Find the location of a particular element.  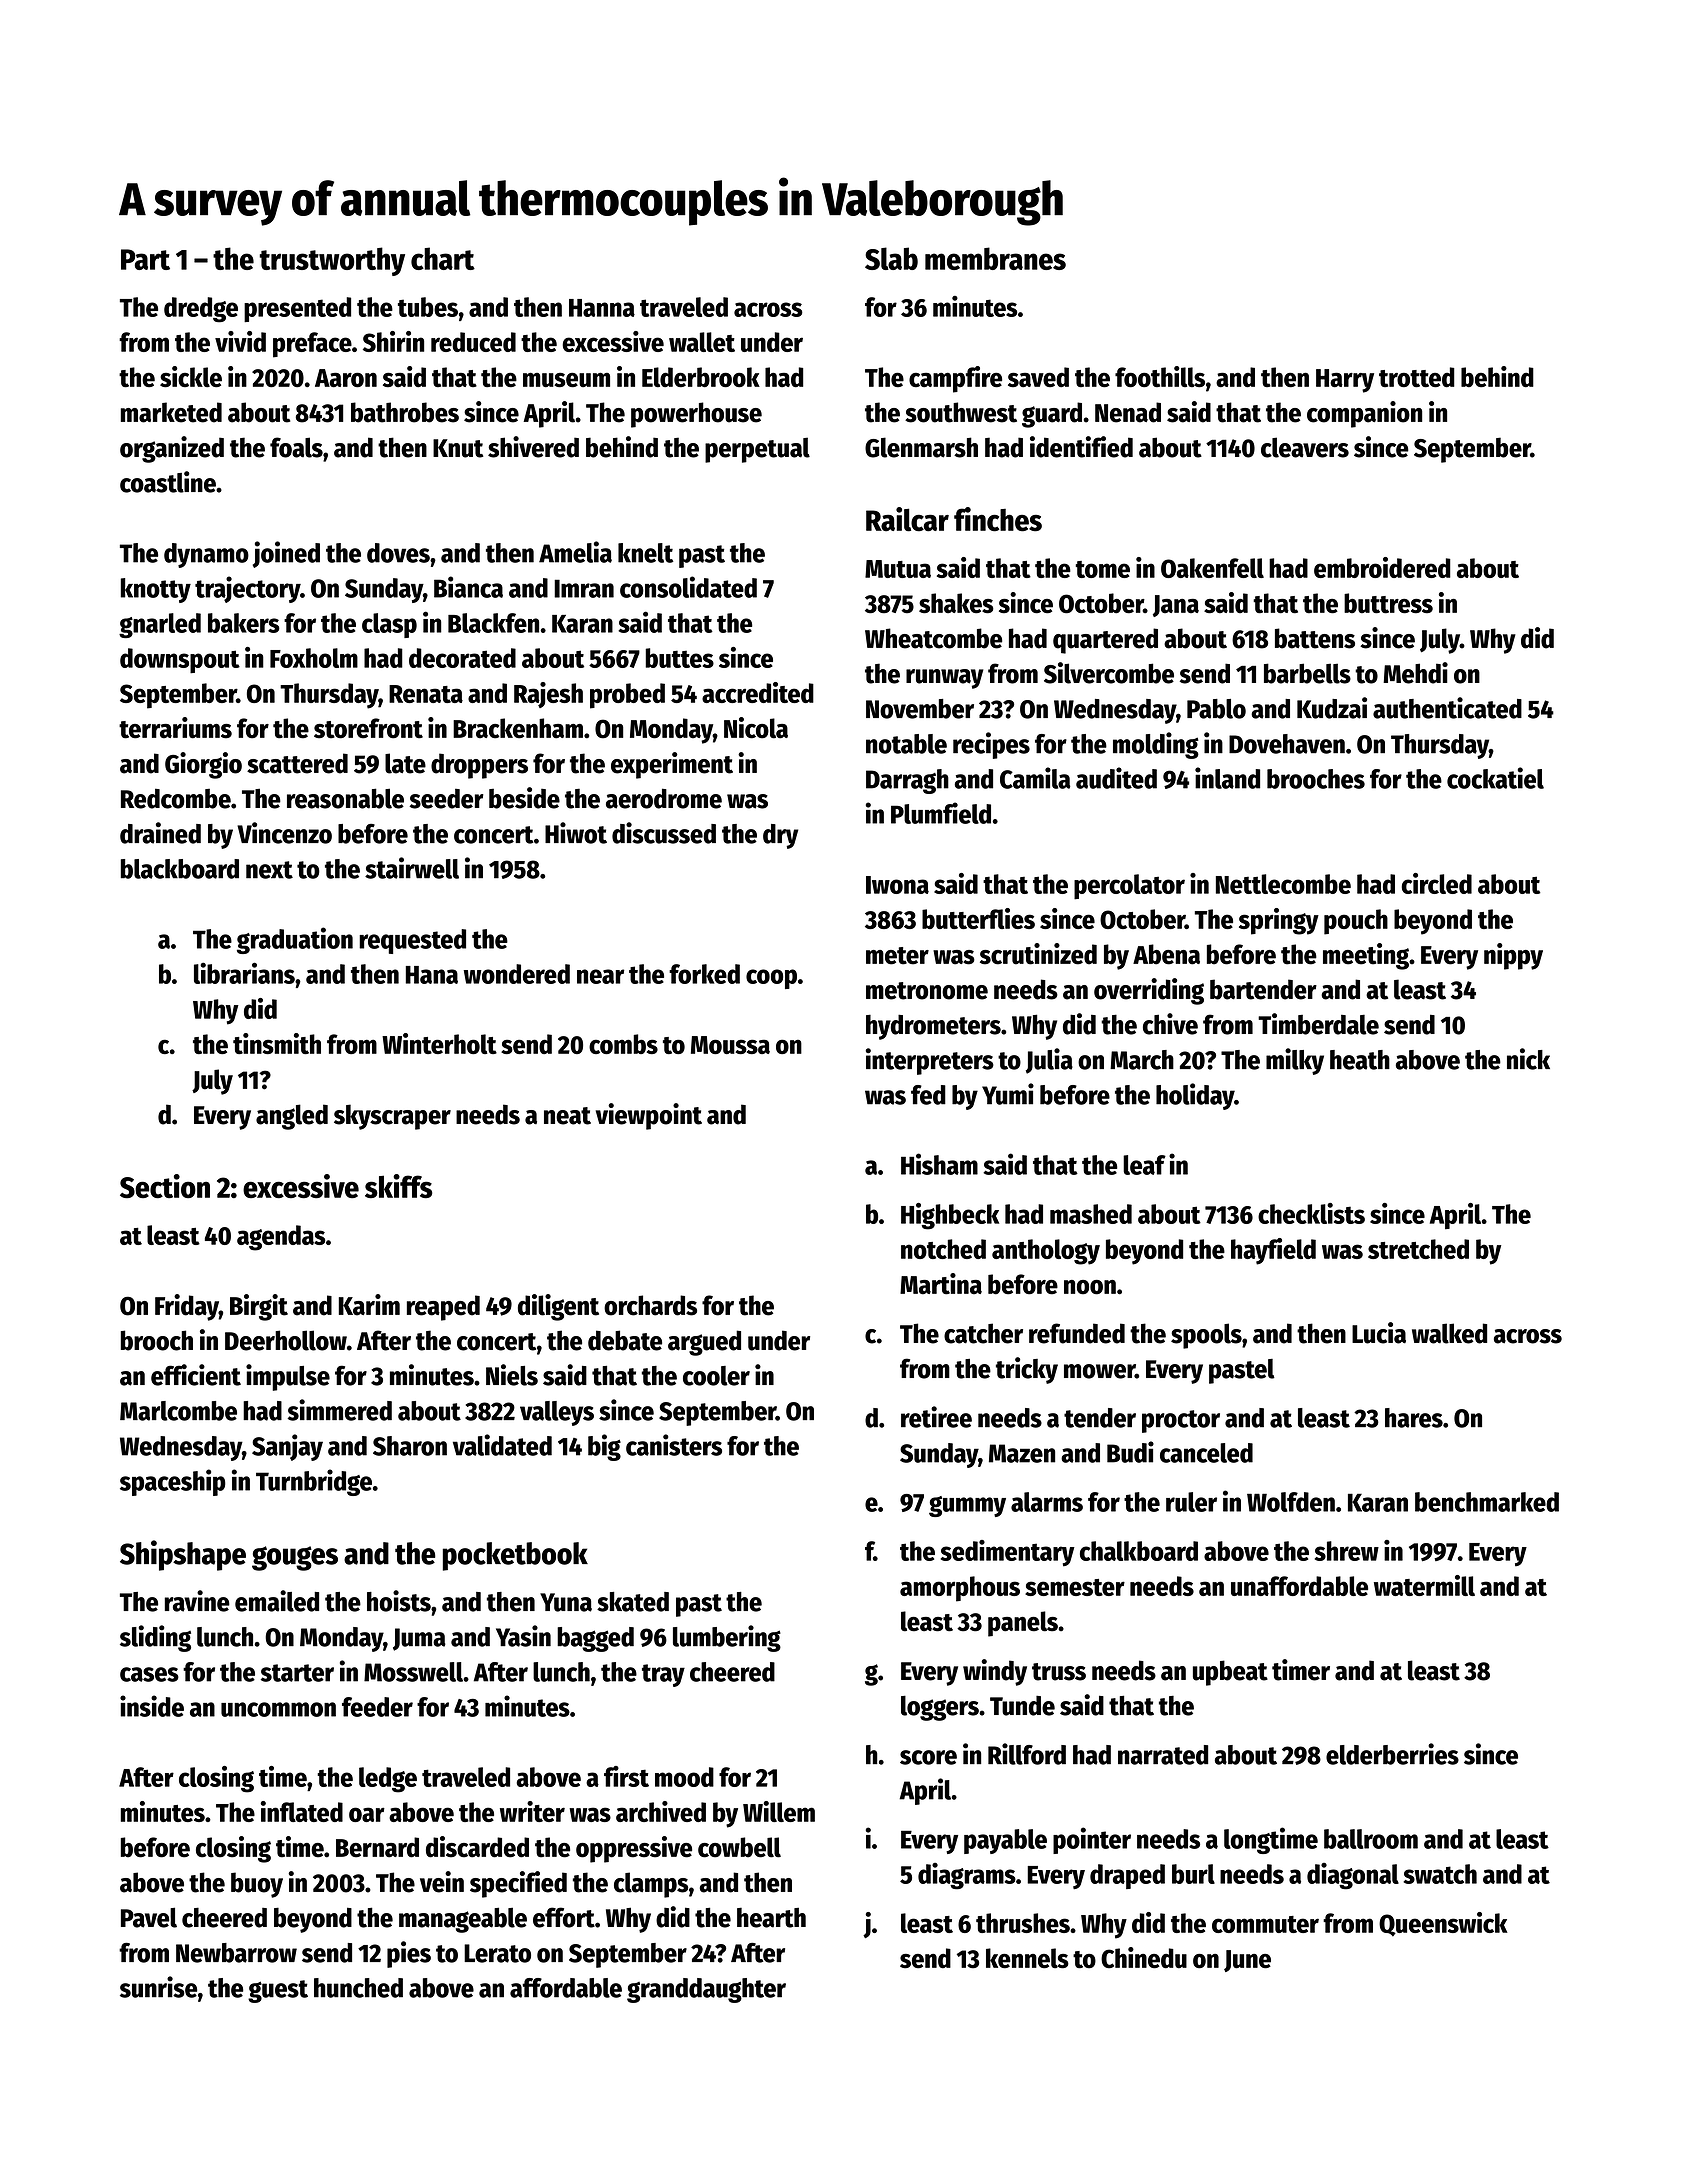

nippy is located at coordinates (1513, 956).
